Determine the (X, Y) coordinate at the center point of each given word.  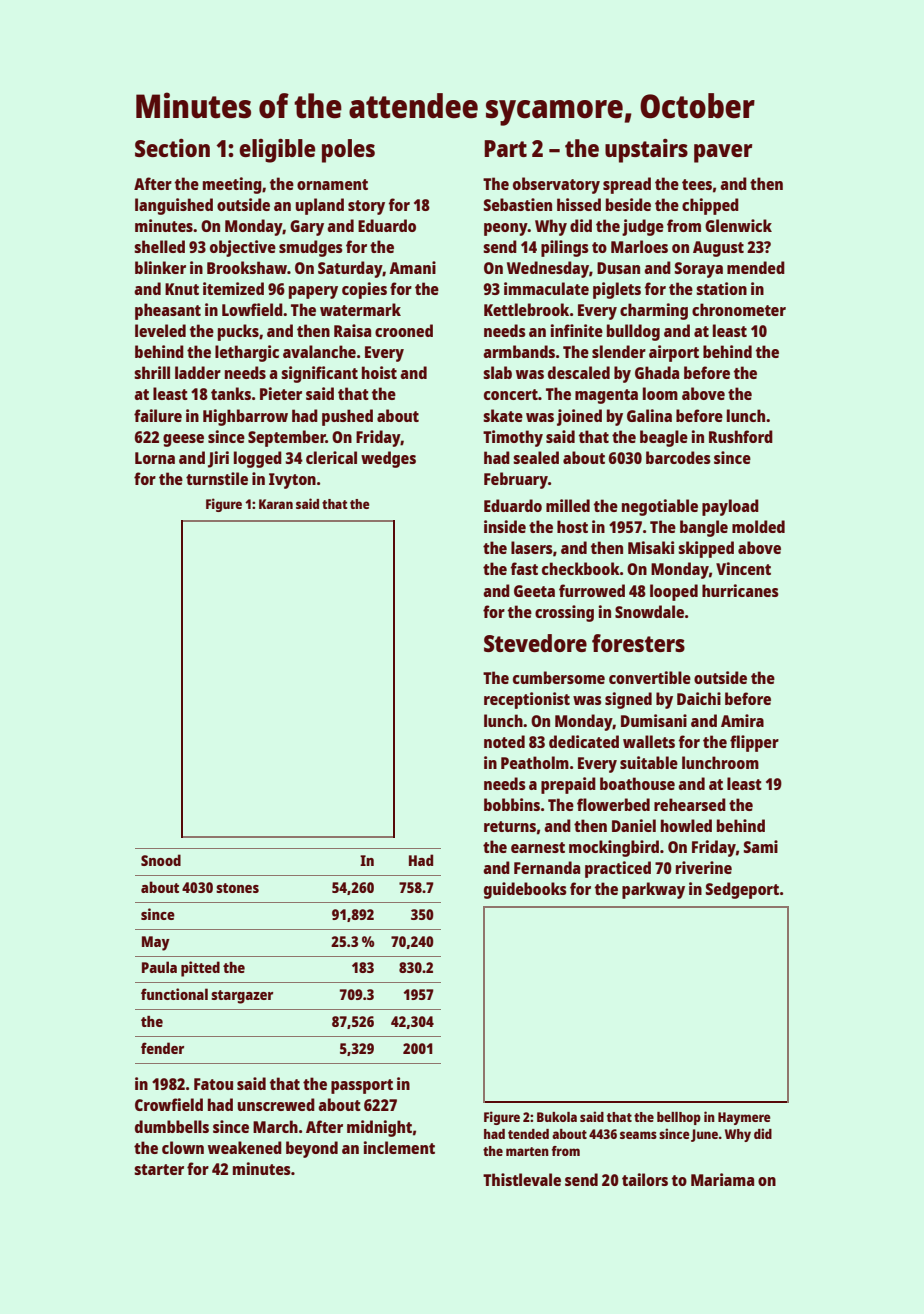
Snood (161, 860)
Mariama (722, 1179)
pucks (238, 332)
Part (505, 148)
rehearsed (690, 804)
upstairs (646, 151)
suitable (649, 762)
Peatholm (535, 762)
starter (159, 1169)
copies (364, 290)
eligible (277, 151)
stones (237, 888)
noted (504, 741)
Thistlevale (522, 1179)
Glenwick (738, 225)
